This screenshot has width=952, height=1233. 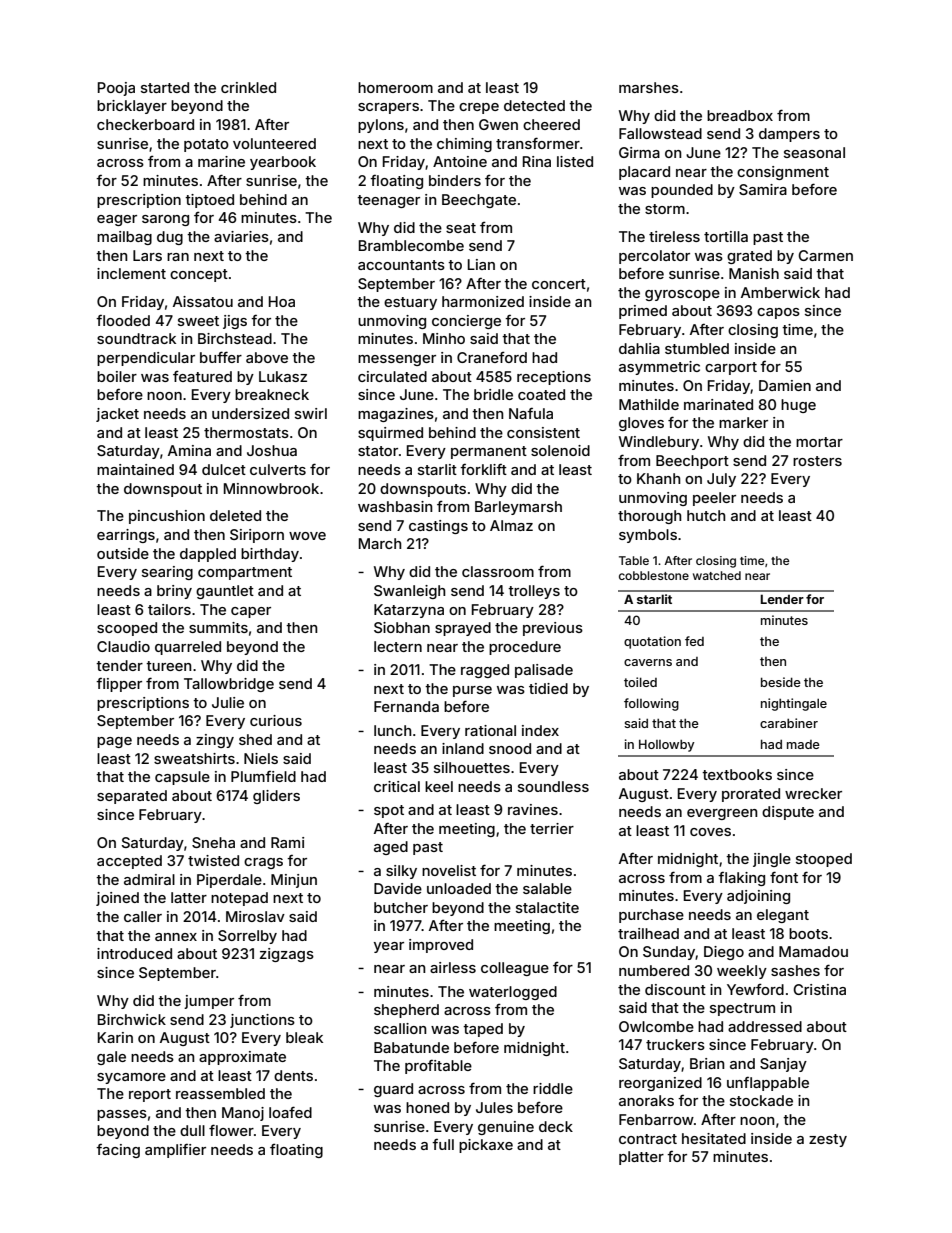 What do you see at coordinates (248, 87) in the screenshot?
I see `crinkled` at bounding box center [248, 87].
